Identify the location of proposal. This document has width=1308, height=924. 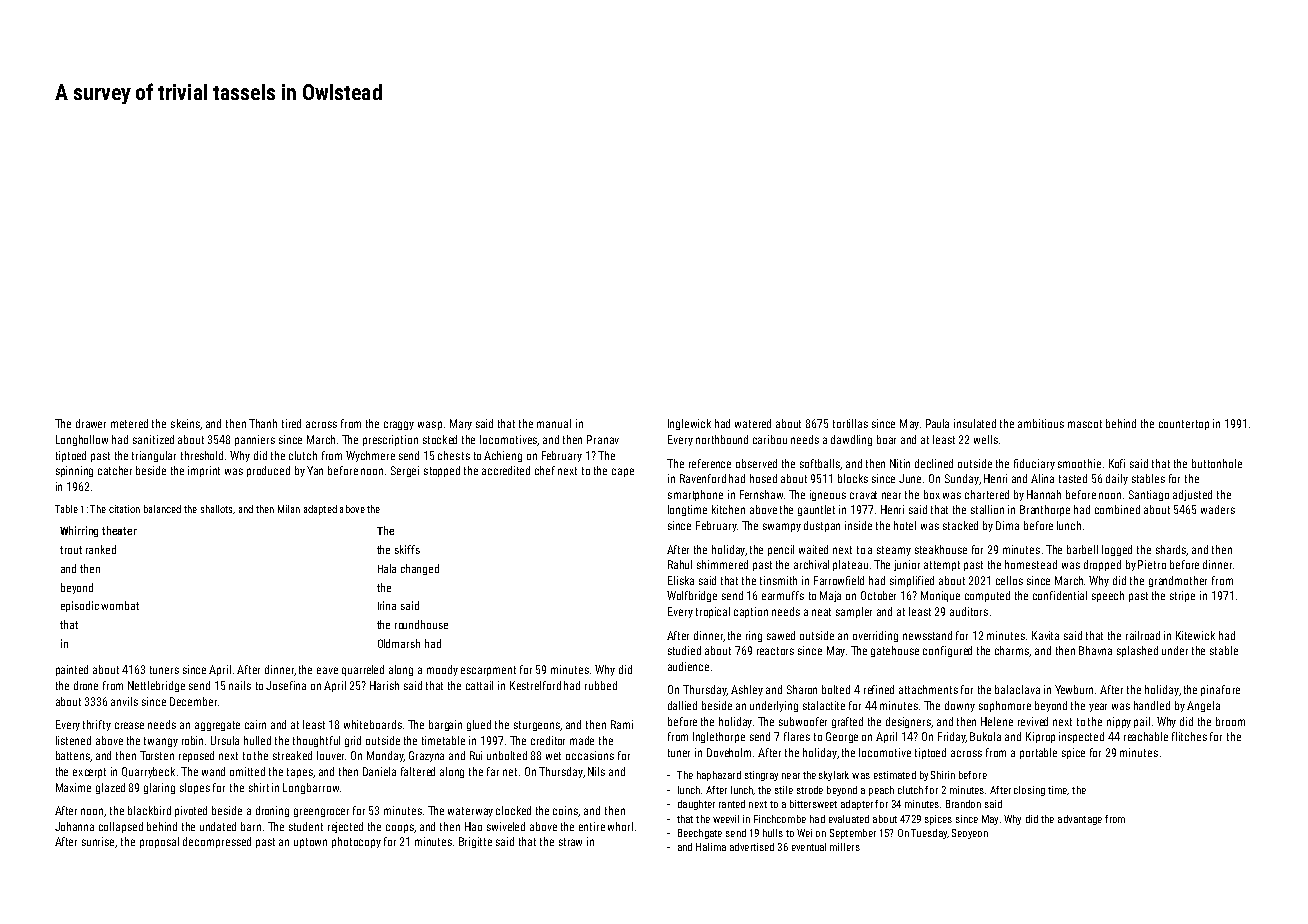
(159, 842).
